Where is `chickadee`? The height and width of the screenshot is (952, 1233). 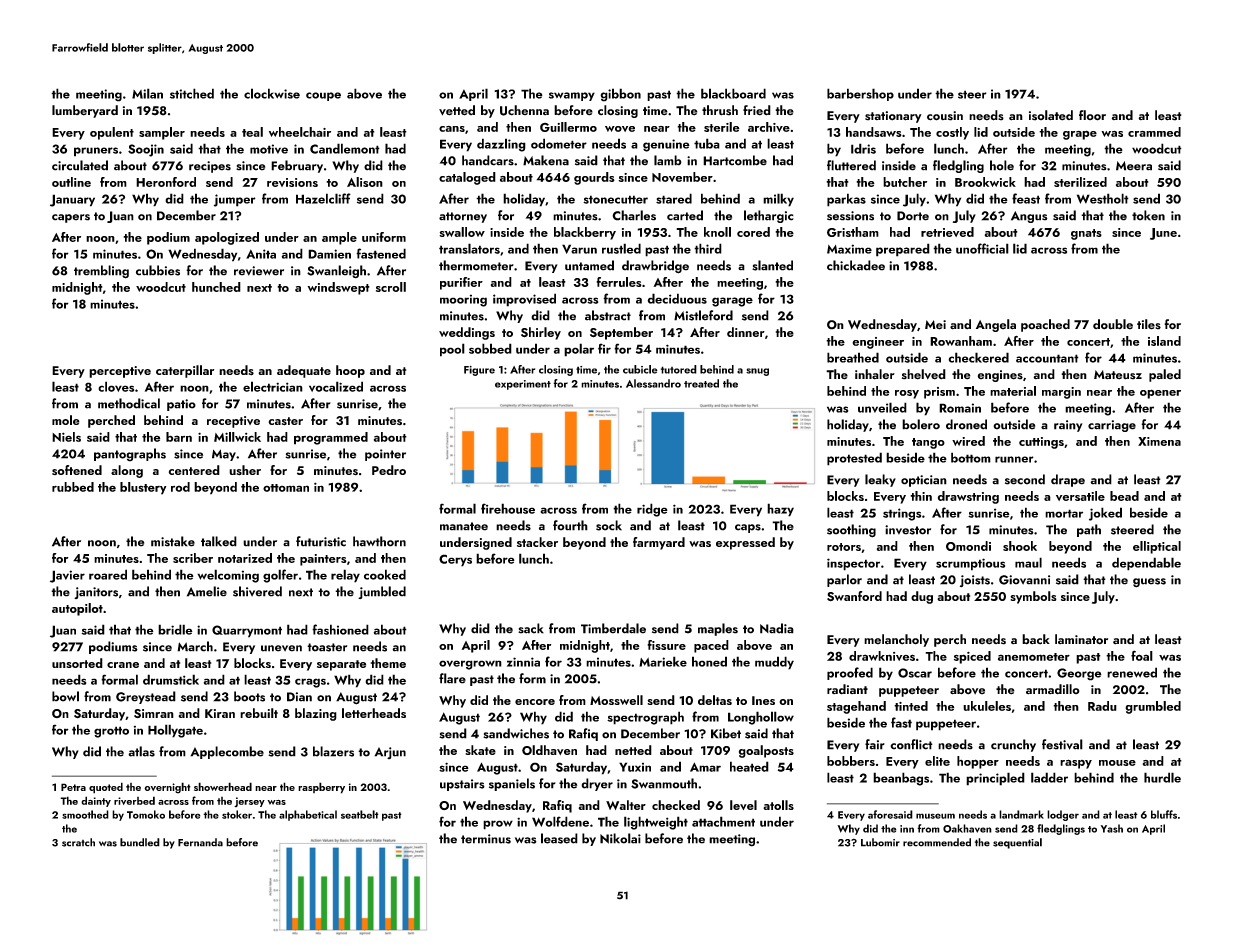
chickadee is located at coordinates (856, 265).
